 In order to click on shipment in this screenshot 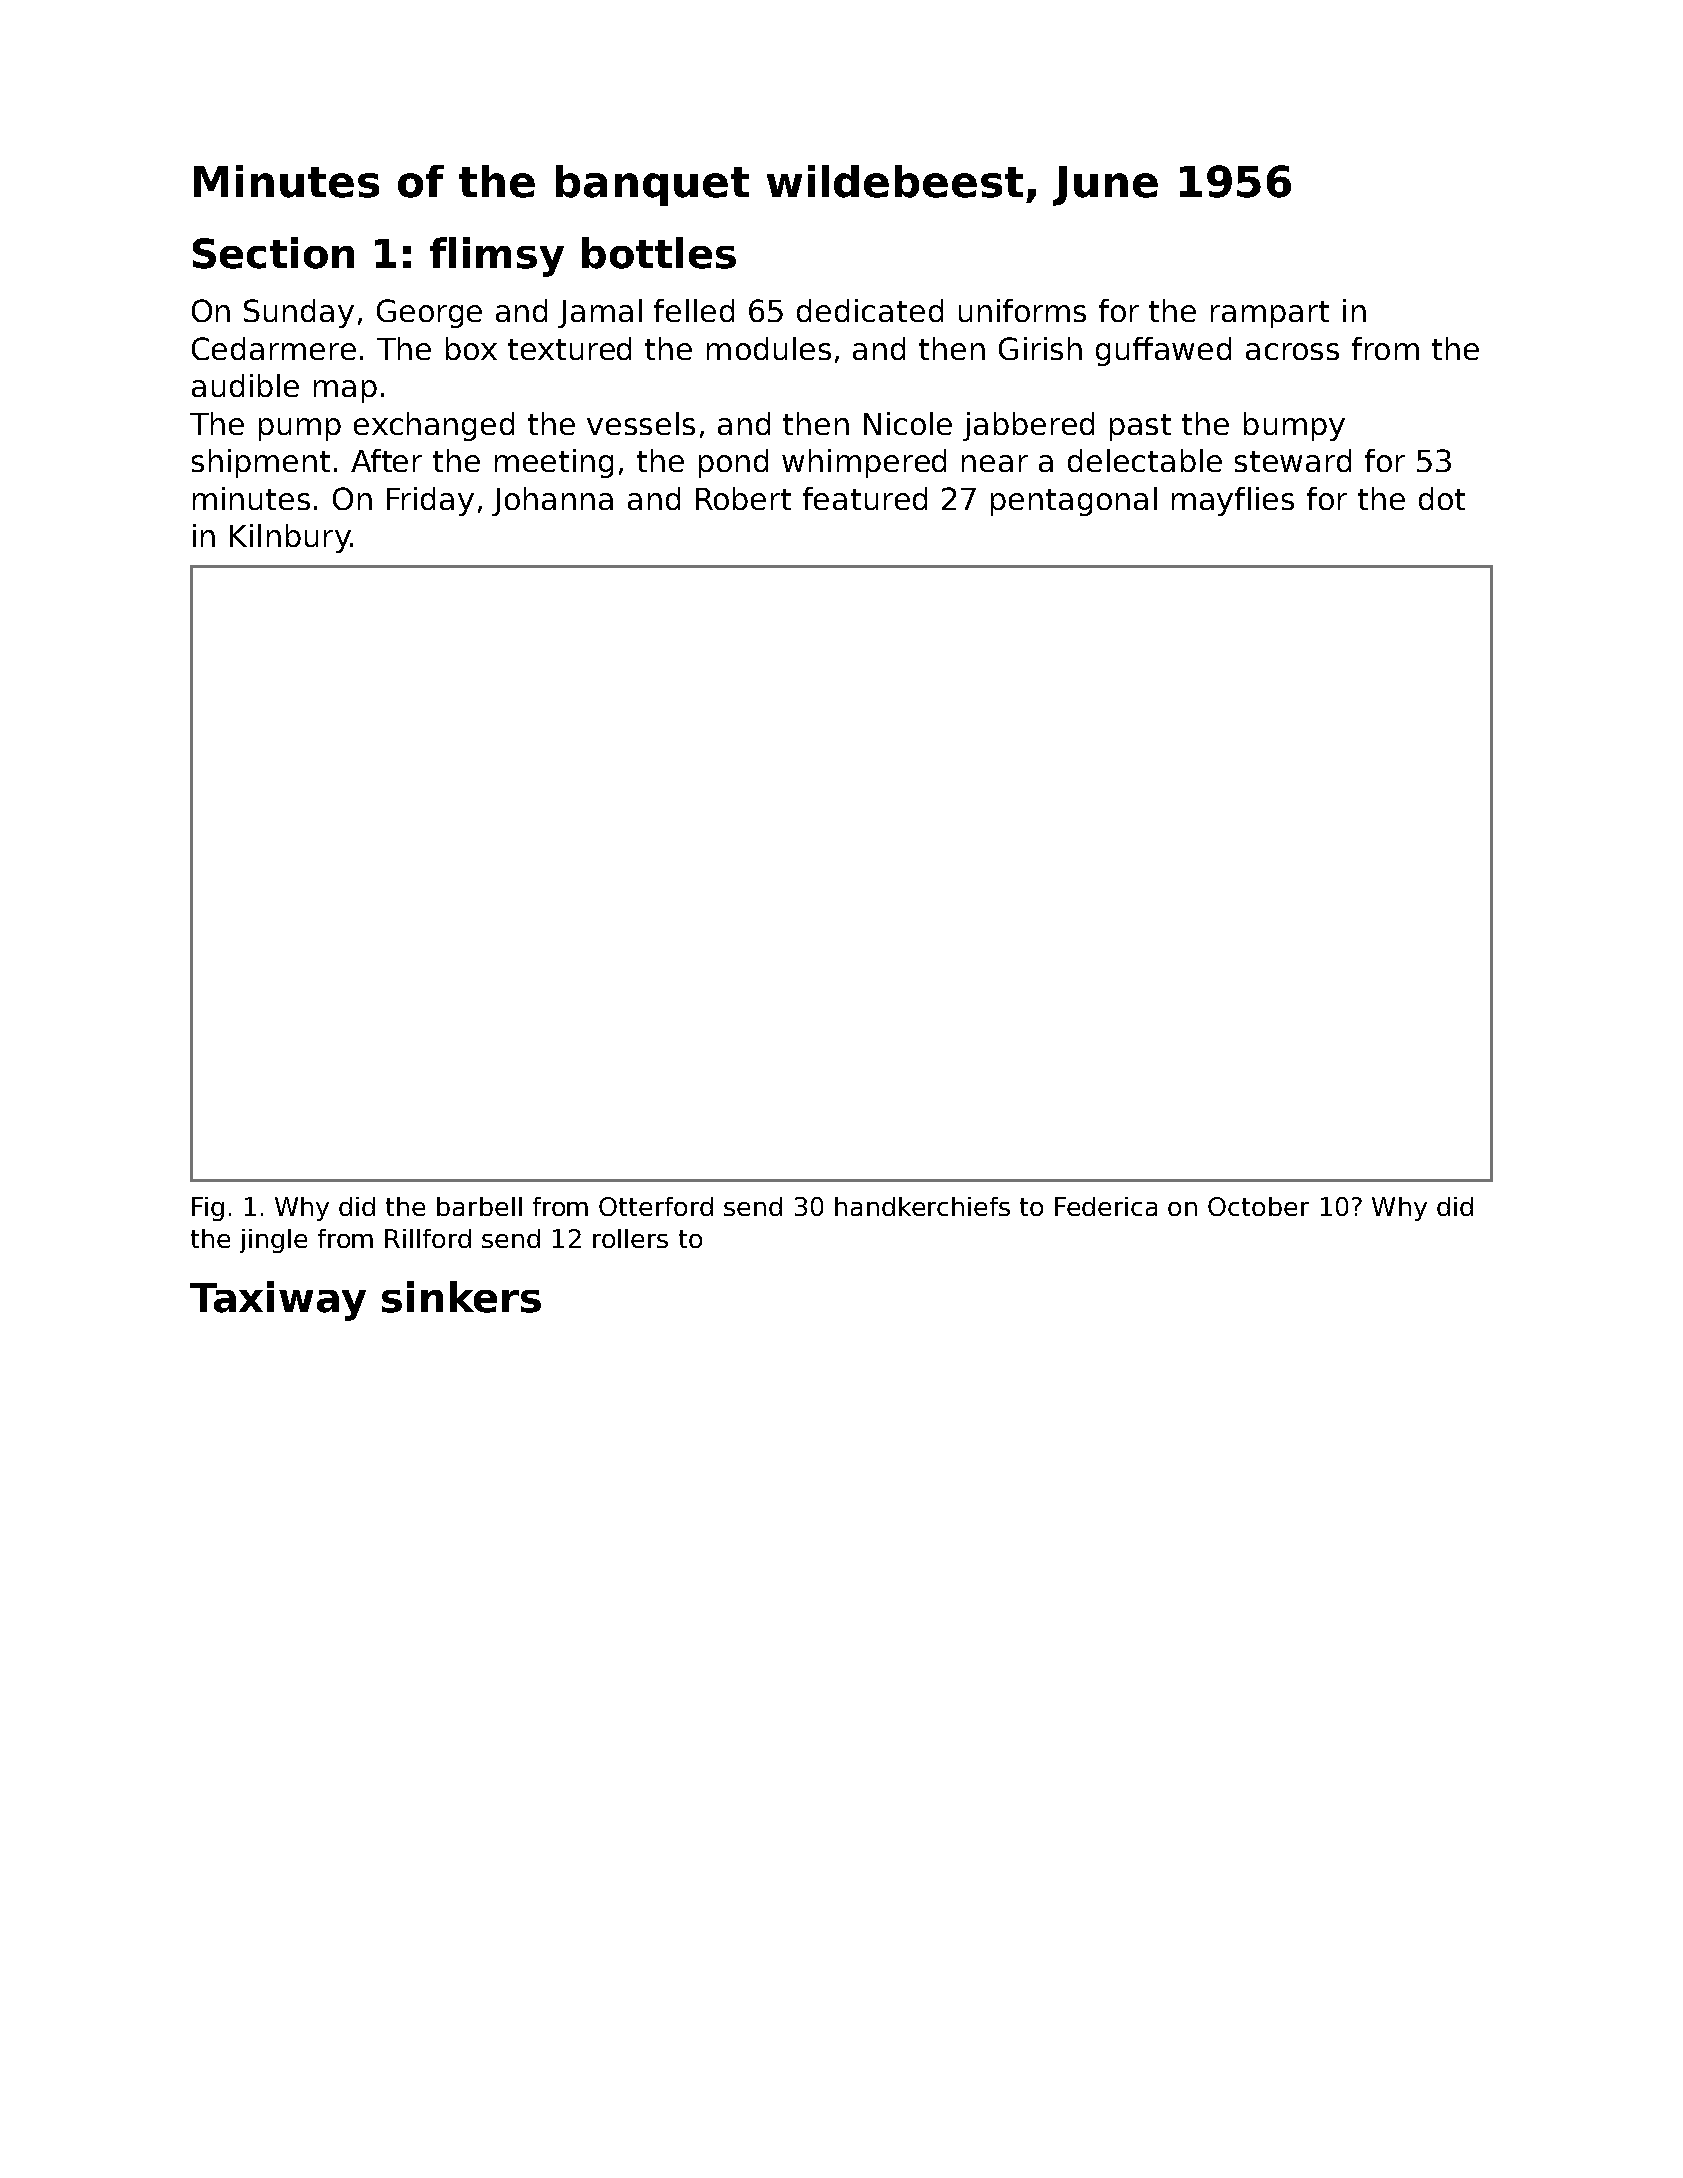, I will do `click(261, 463)`.
